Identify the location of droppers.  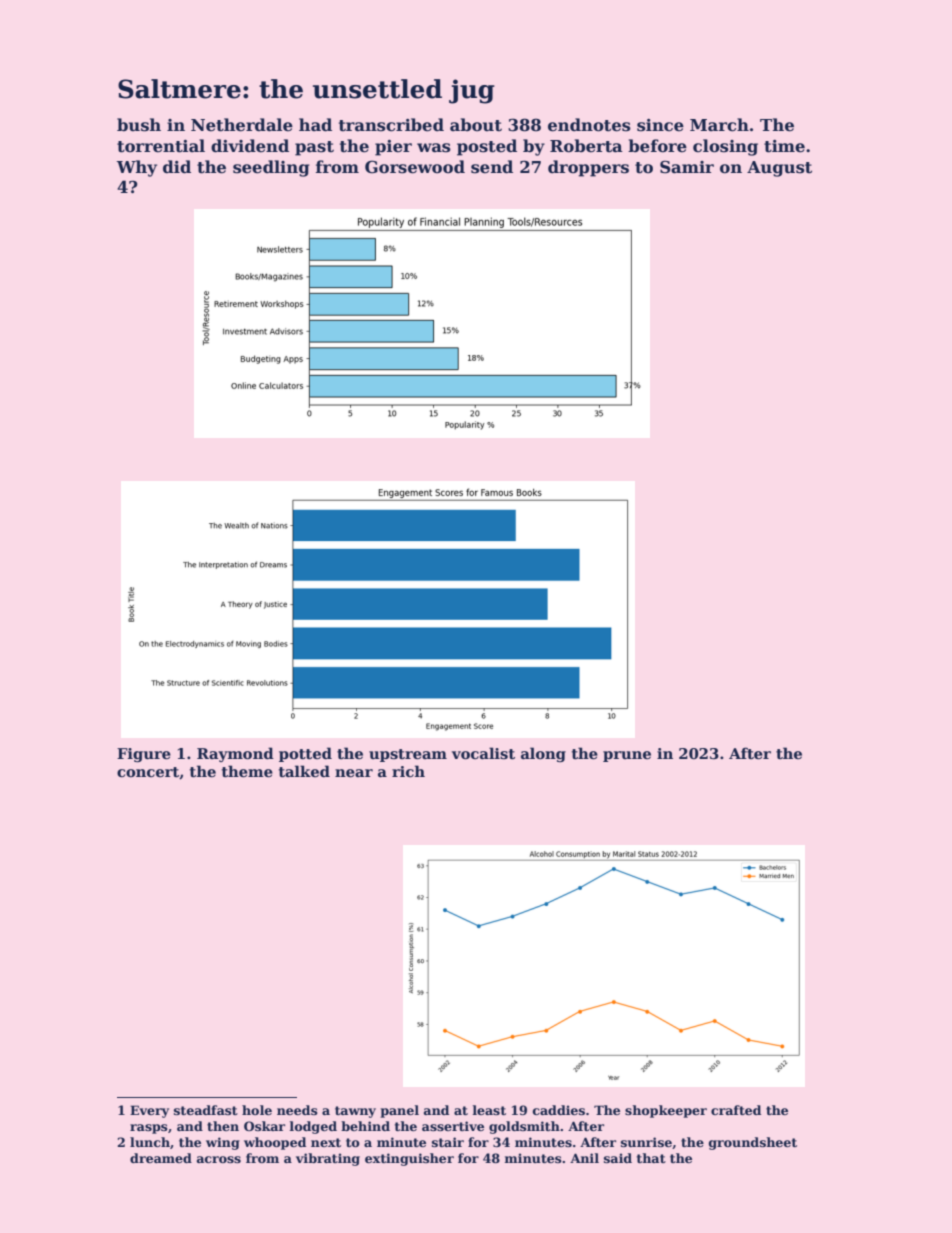
(588, 168).
